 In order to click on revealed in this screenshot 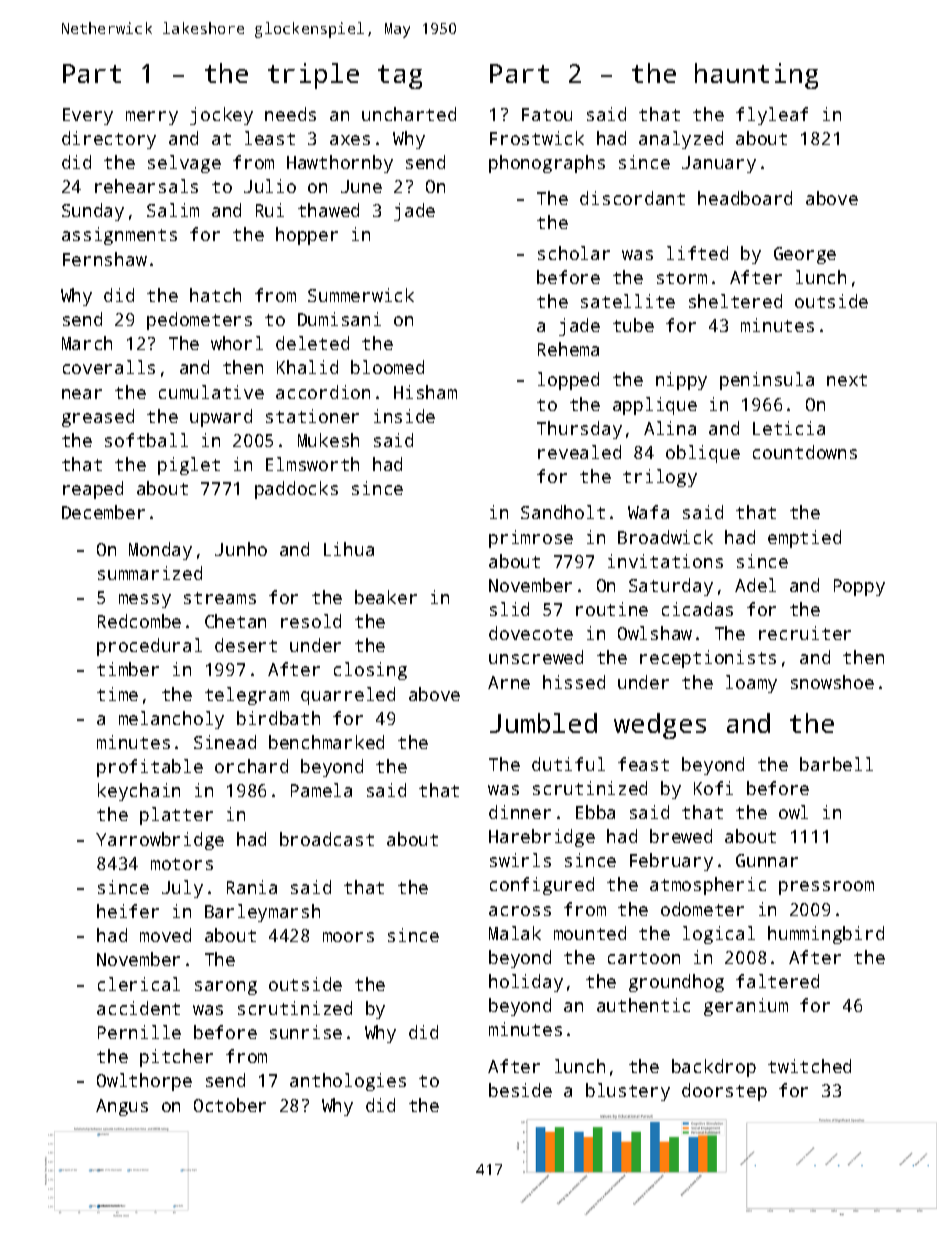, I will do `click(579, 452)`.
